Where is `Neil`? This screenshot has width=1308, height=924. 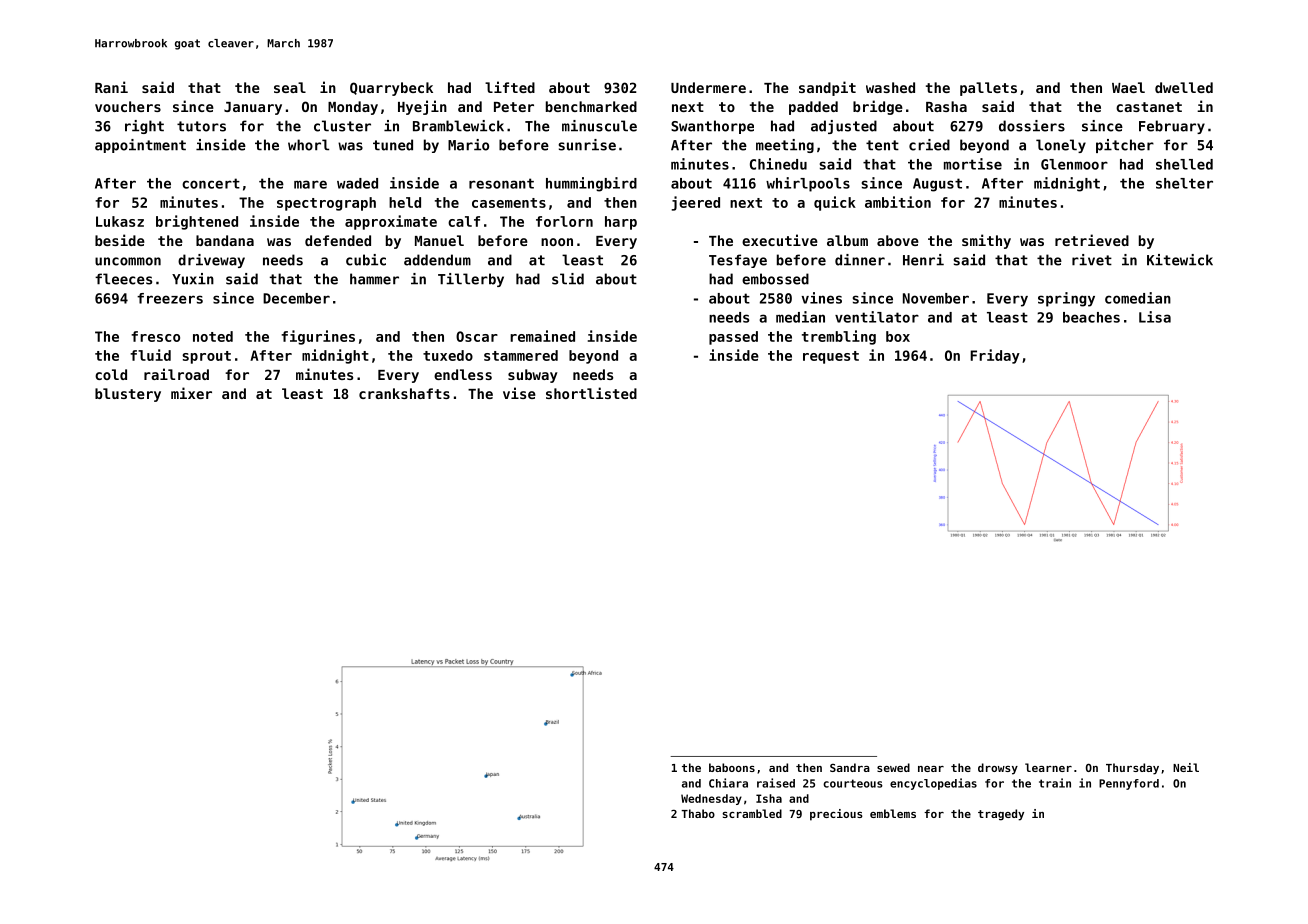 Neil is located at coordinates (1186, 767).
